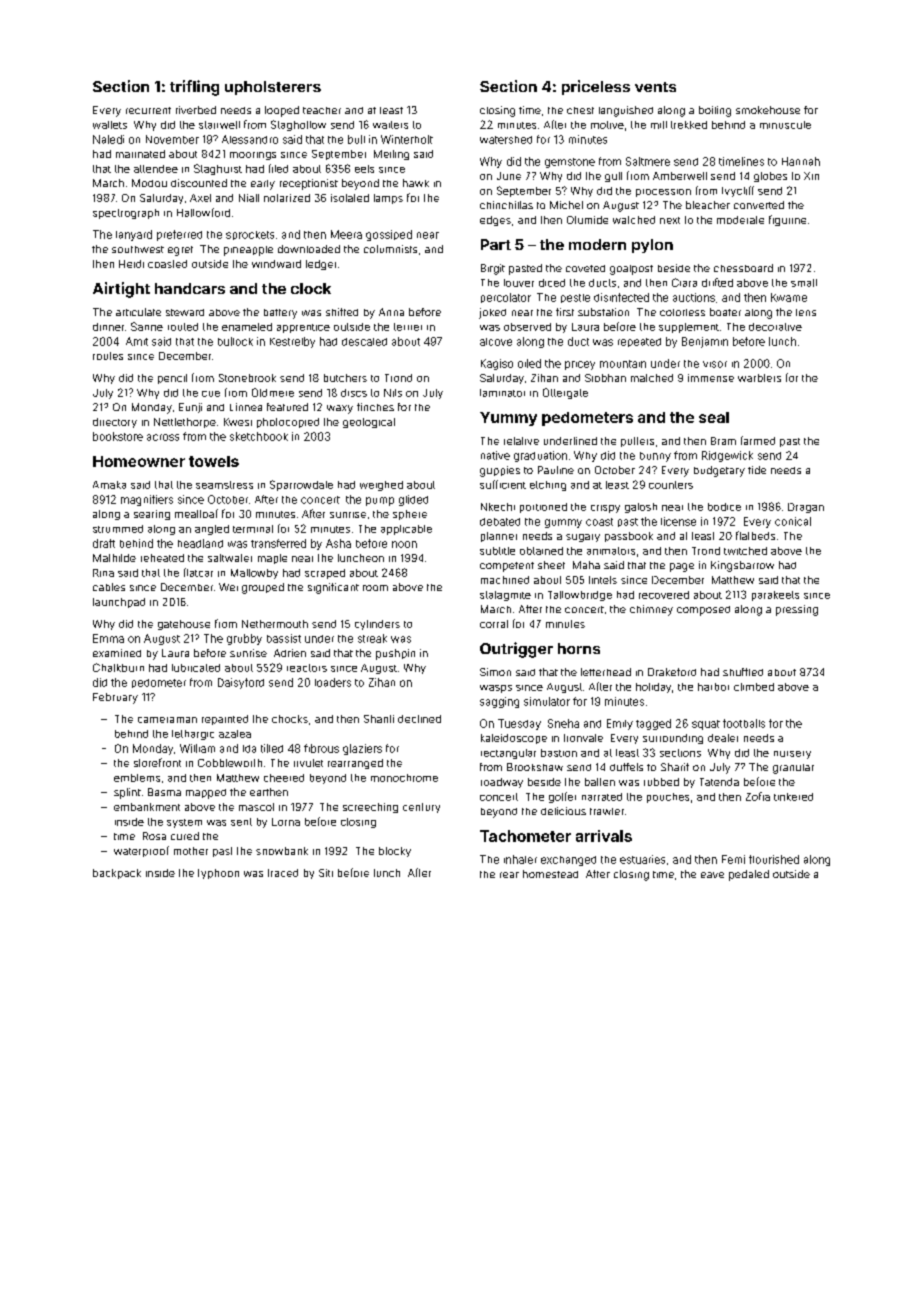 This screenshot has height=1308, width=924. What do you see at coordinates (642, 859) in the screenshot?
I see `estuaries` at bounding box center [642, 859].
